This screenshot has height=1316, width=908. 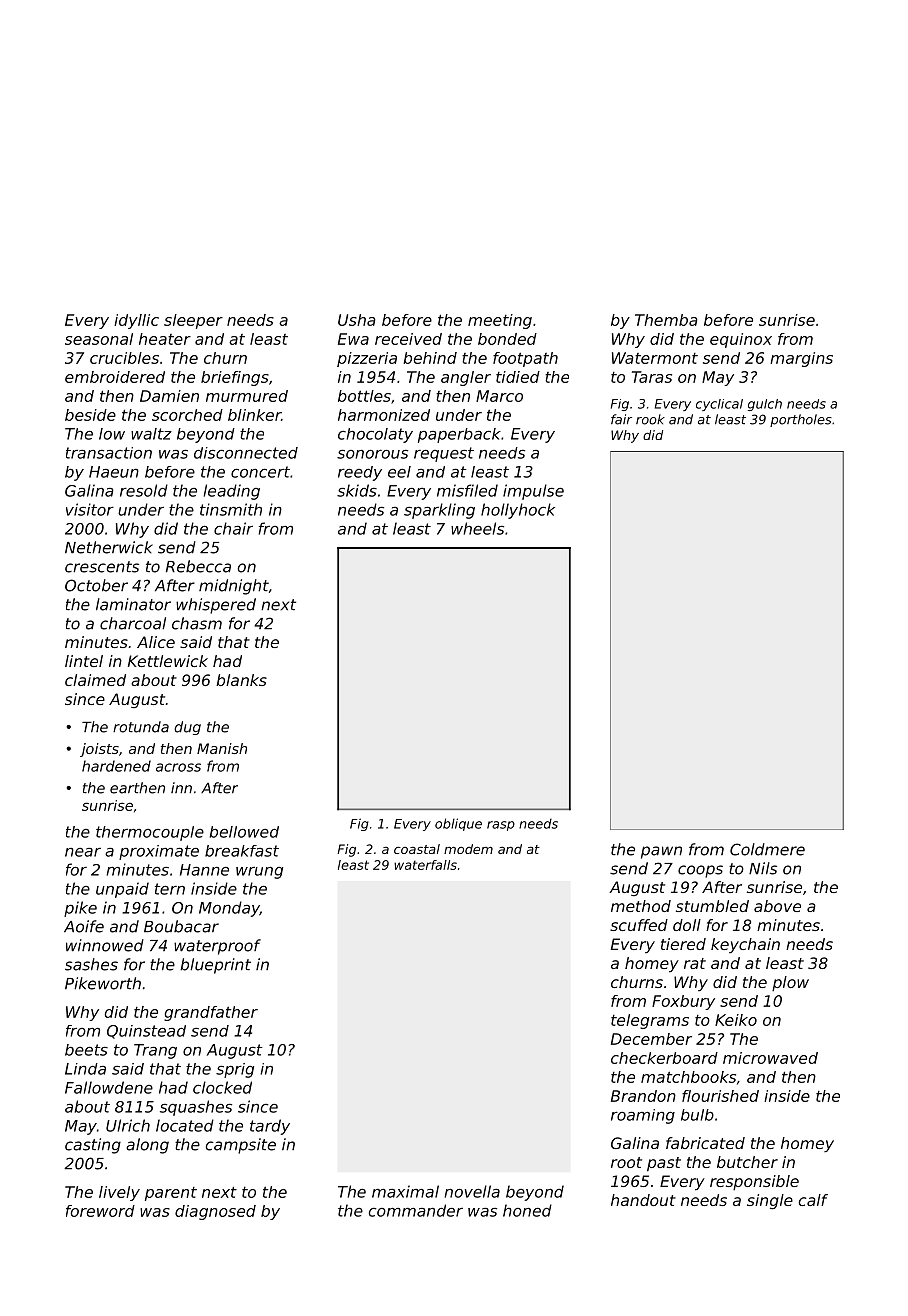 I want to click on blanks, so click(x=241, y=680).
